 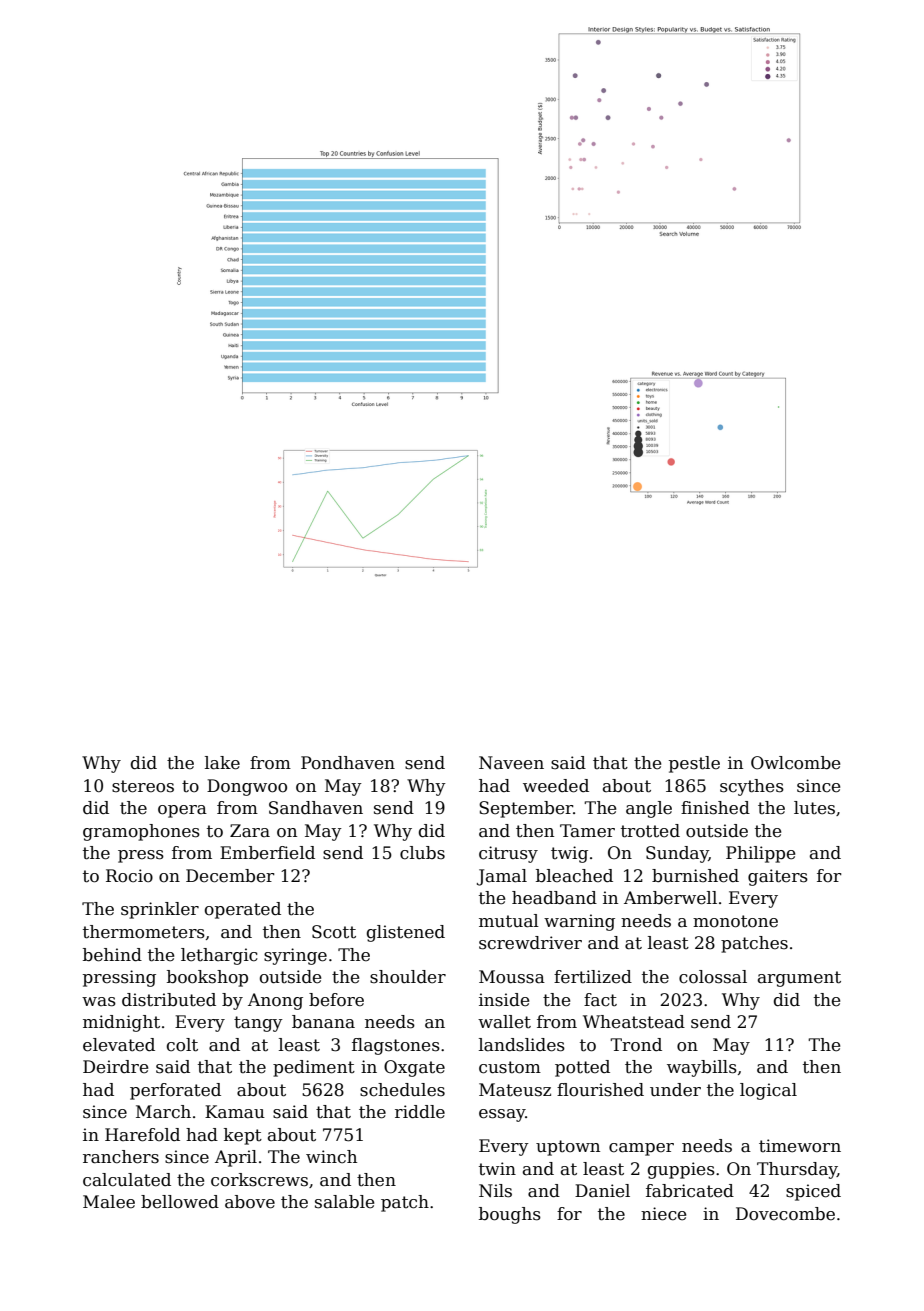 What do you see at coordinates (316, 808) in the screenshot?
I see `Sandhaven` at bounding box center [316, 808].
